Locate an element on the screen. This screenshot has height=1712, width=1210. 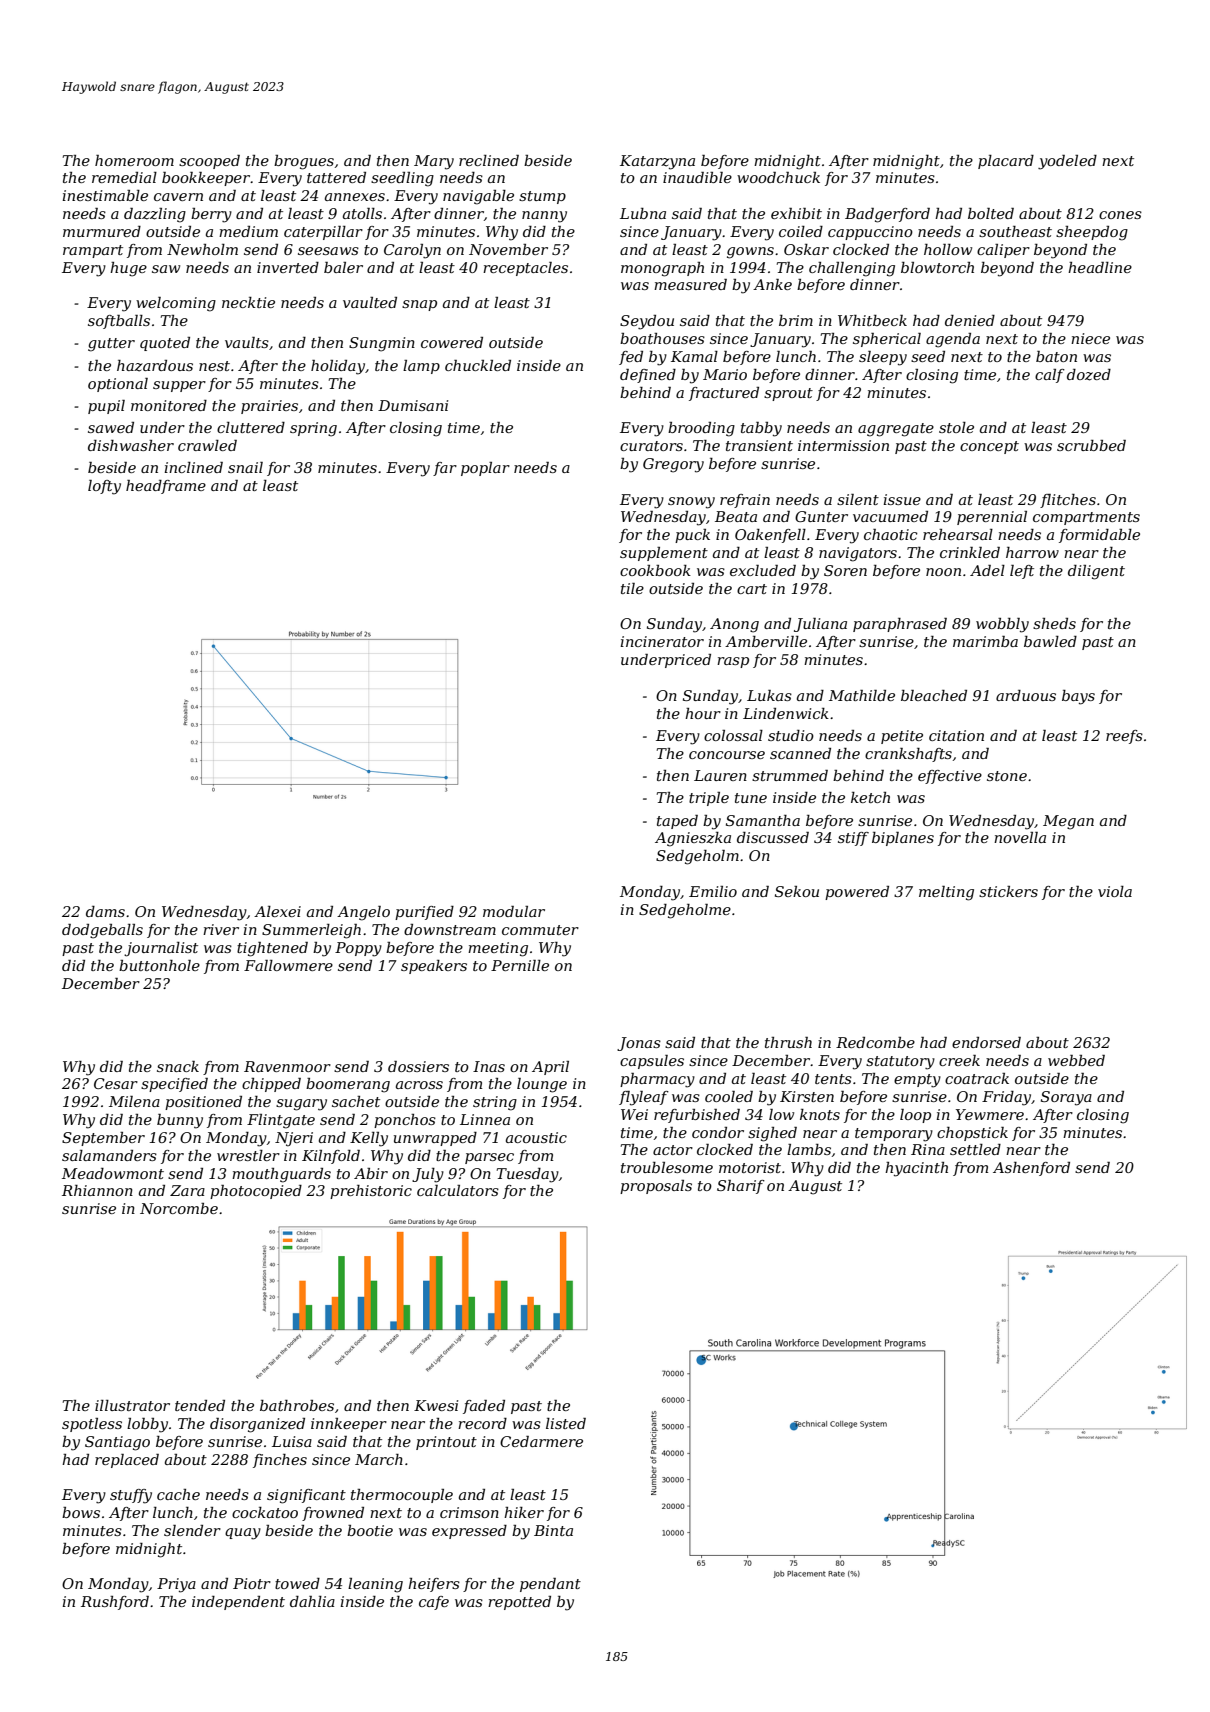
Alexei is located at coordinates (277, 911).
